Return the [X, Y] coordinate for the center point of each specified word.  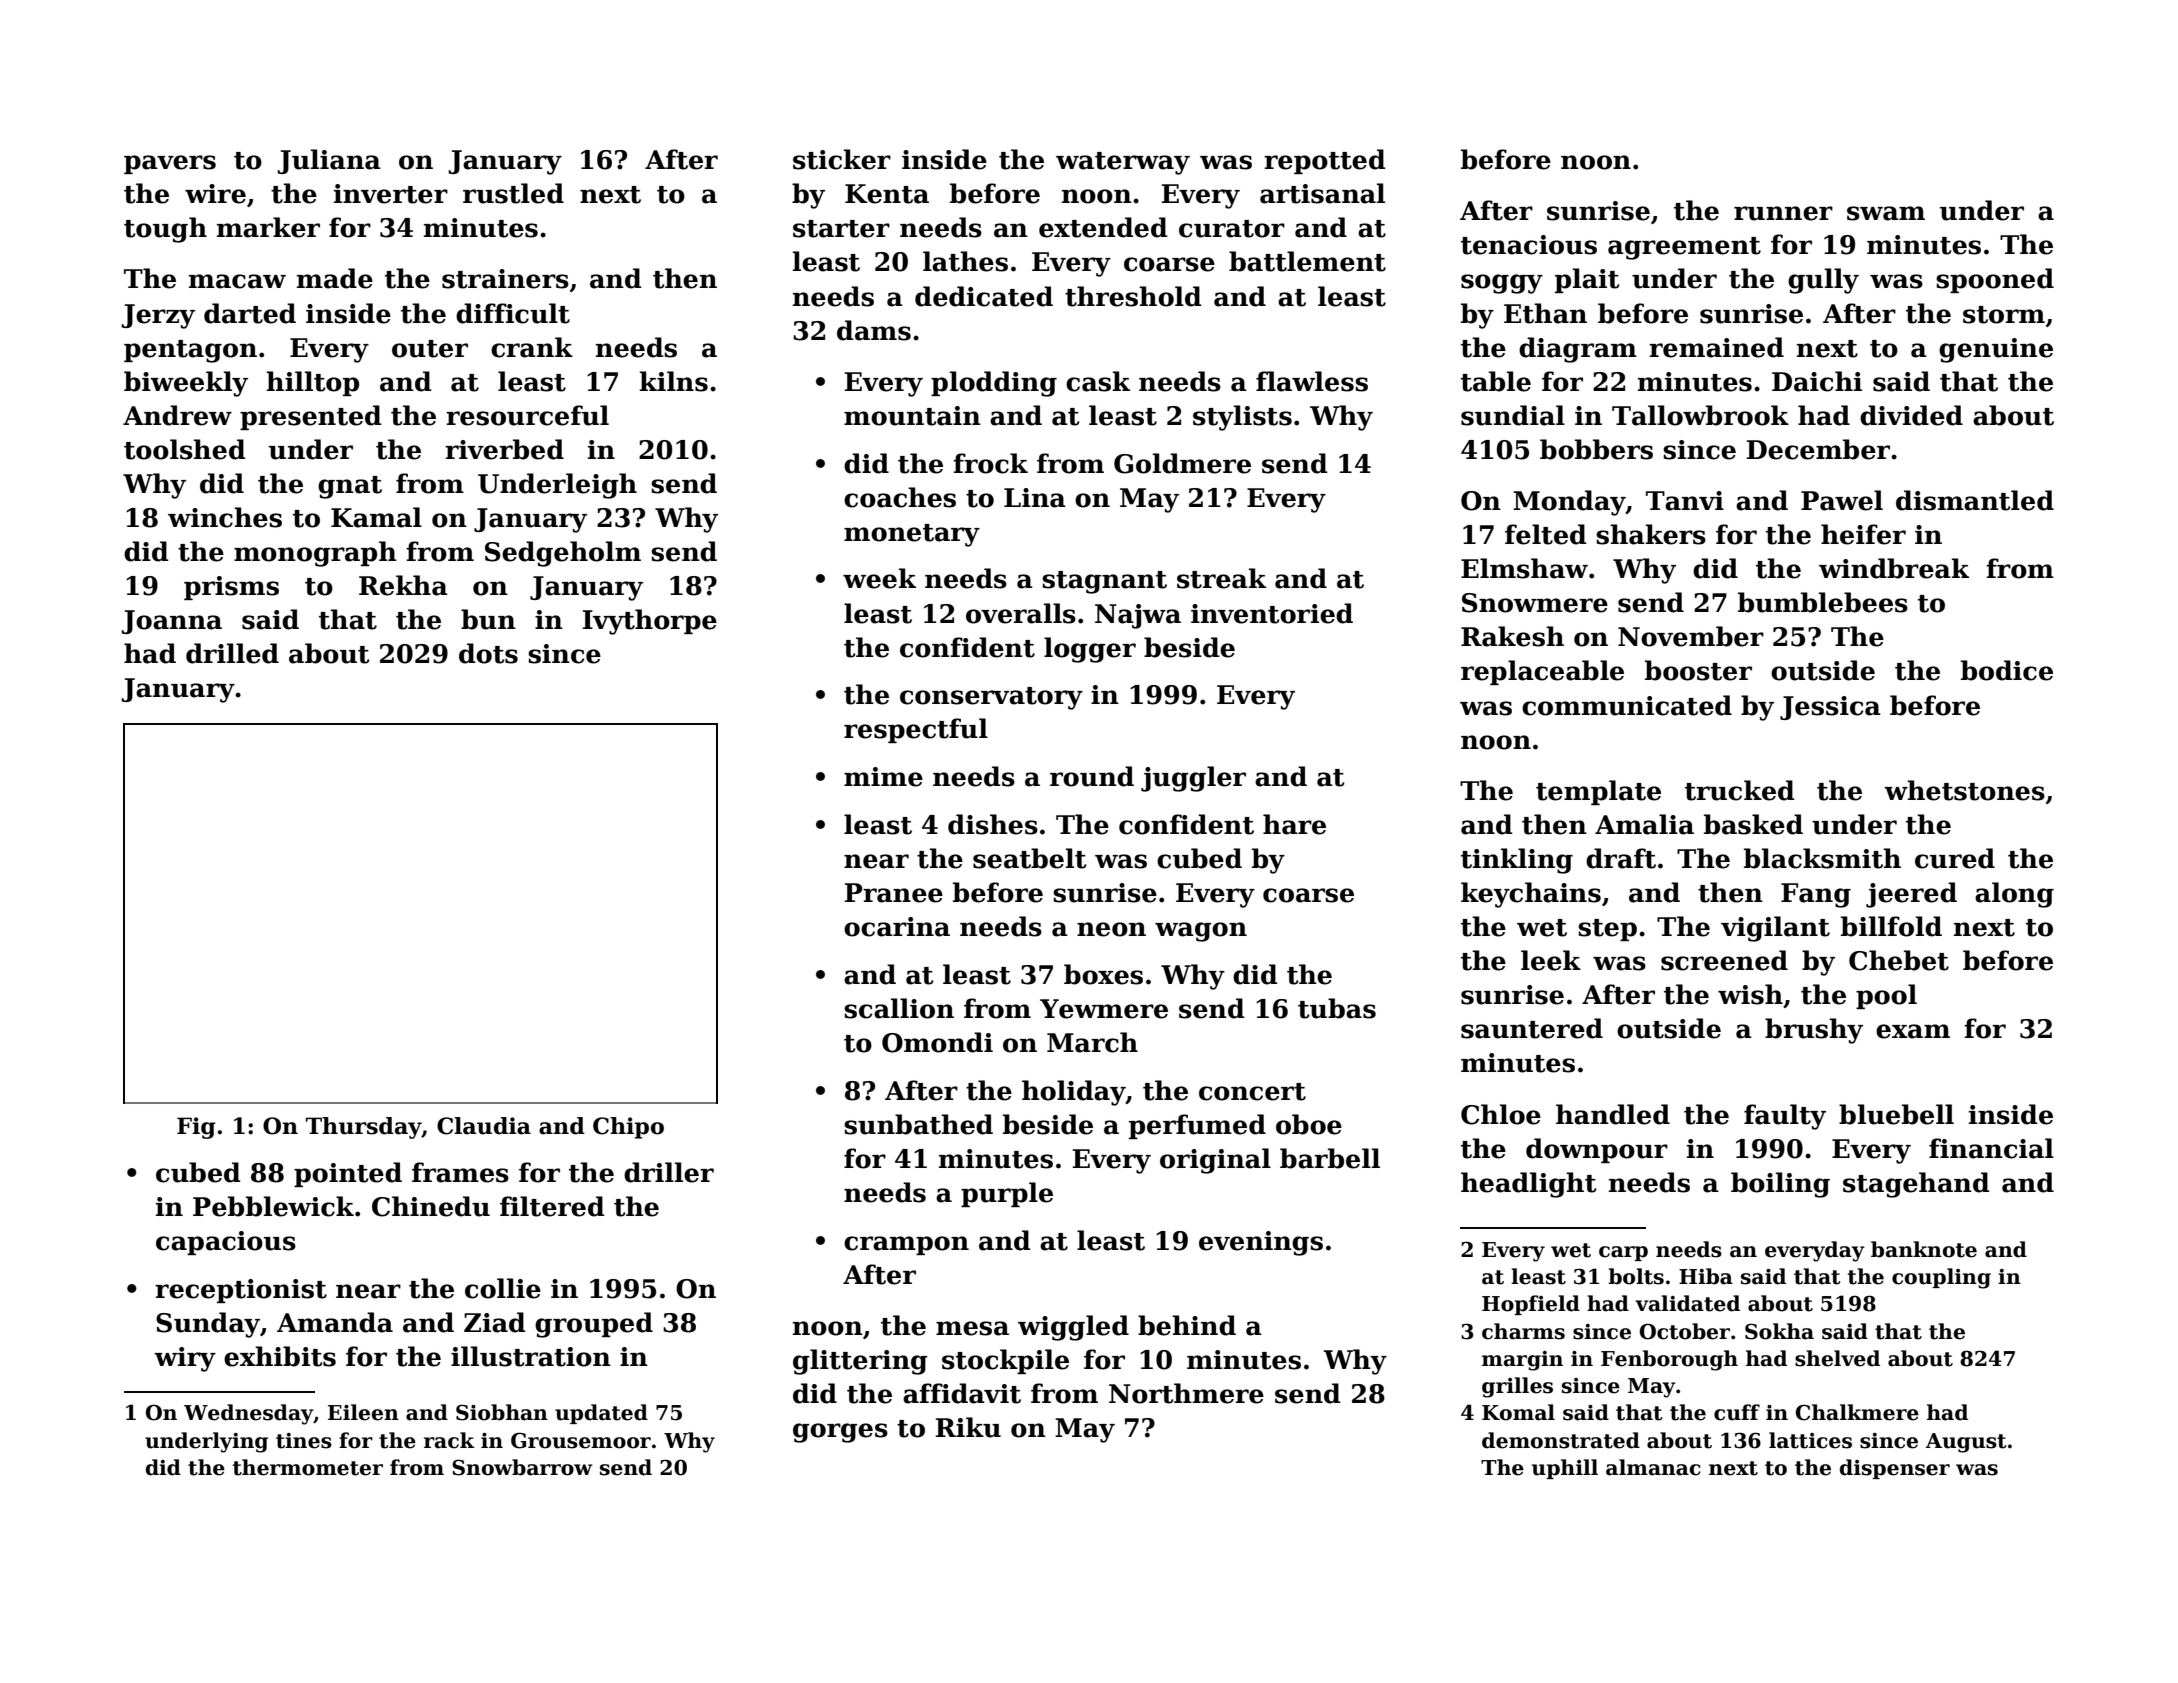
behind [1187, 1325]
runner [1783, 213]
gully [1823, 281]
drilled [232, 653]
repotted [1325, 161]
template [1598, 792]
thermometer [308, 1467]
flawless [1312, 381]
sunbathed [918, 1124]
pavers [170, 164]
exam [1913, 1031]
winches [225, 517]
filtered [552, 1206]
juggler [1193, 779]
